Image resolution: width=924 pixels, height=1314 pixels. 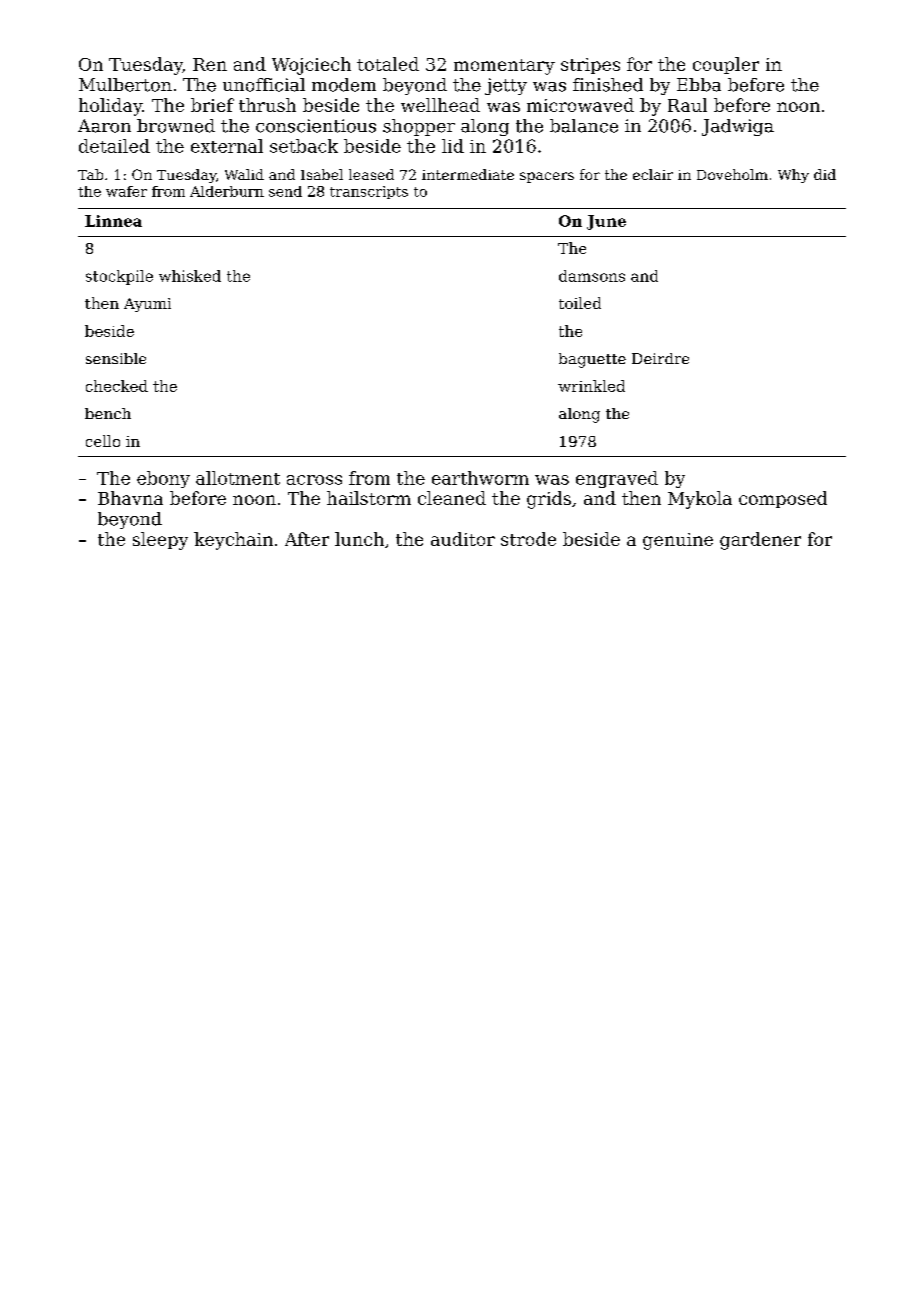 What do you see at coordinates (190, 276) in the document?
I see `whisked` at bounding box center [190, 276].
